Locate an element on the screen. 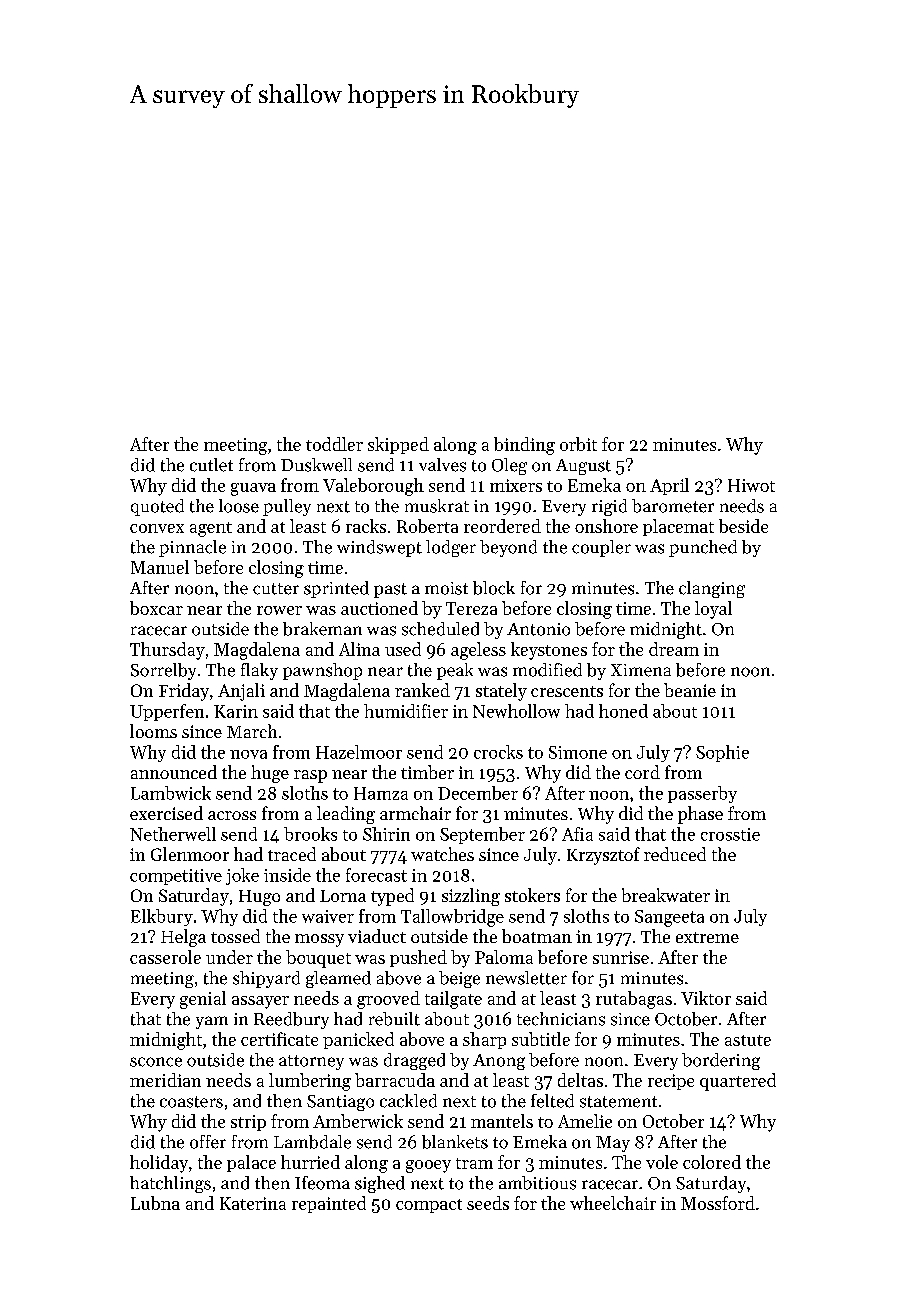  orbit is located at coordinates (578, 444).
